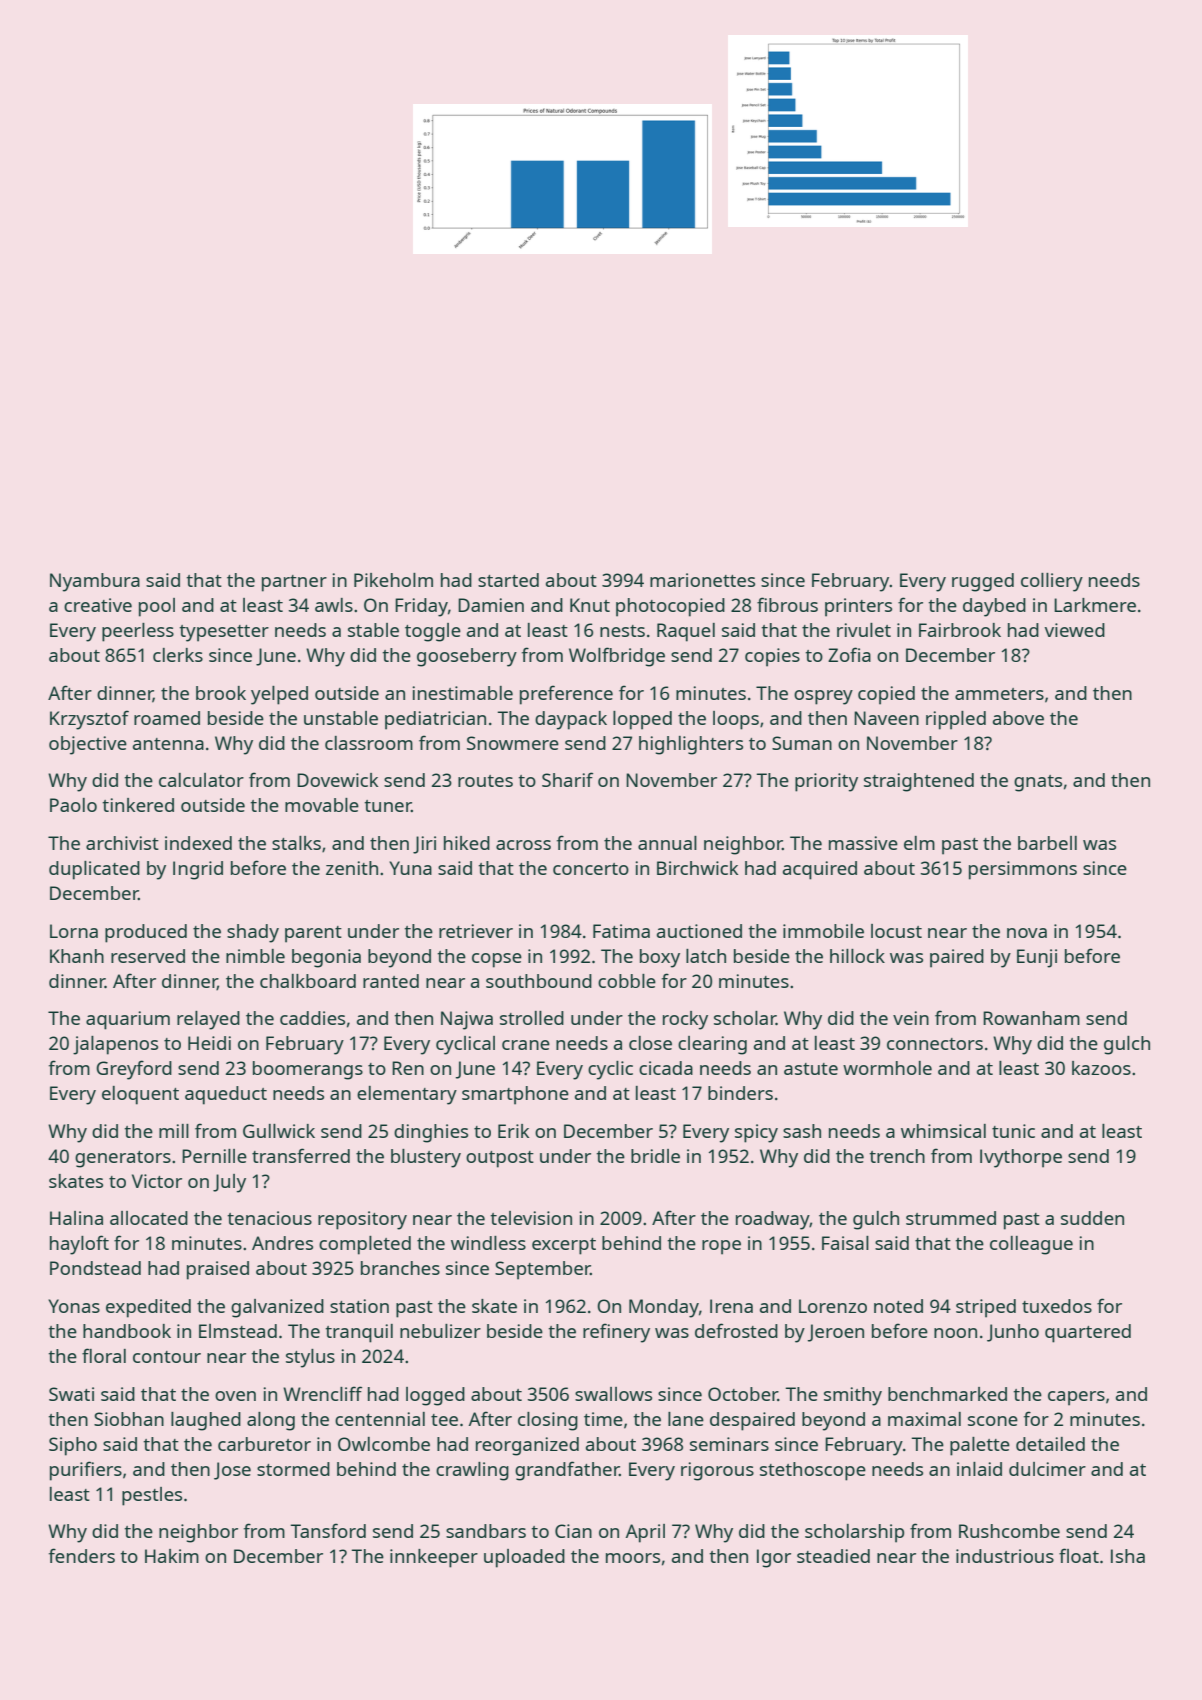 This screenshot has width=1202, height=1700. What do you see at coordinates (508, 580) in the screenshot?
I see `started` at bounding box center [508, 580].
